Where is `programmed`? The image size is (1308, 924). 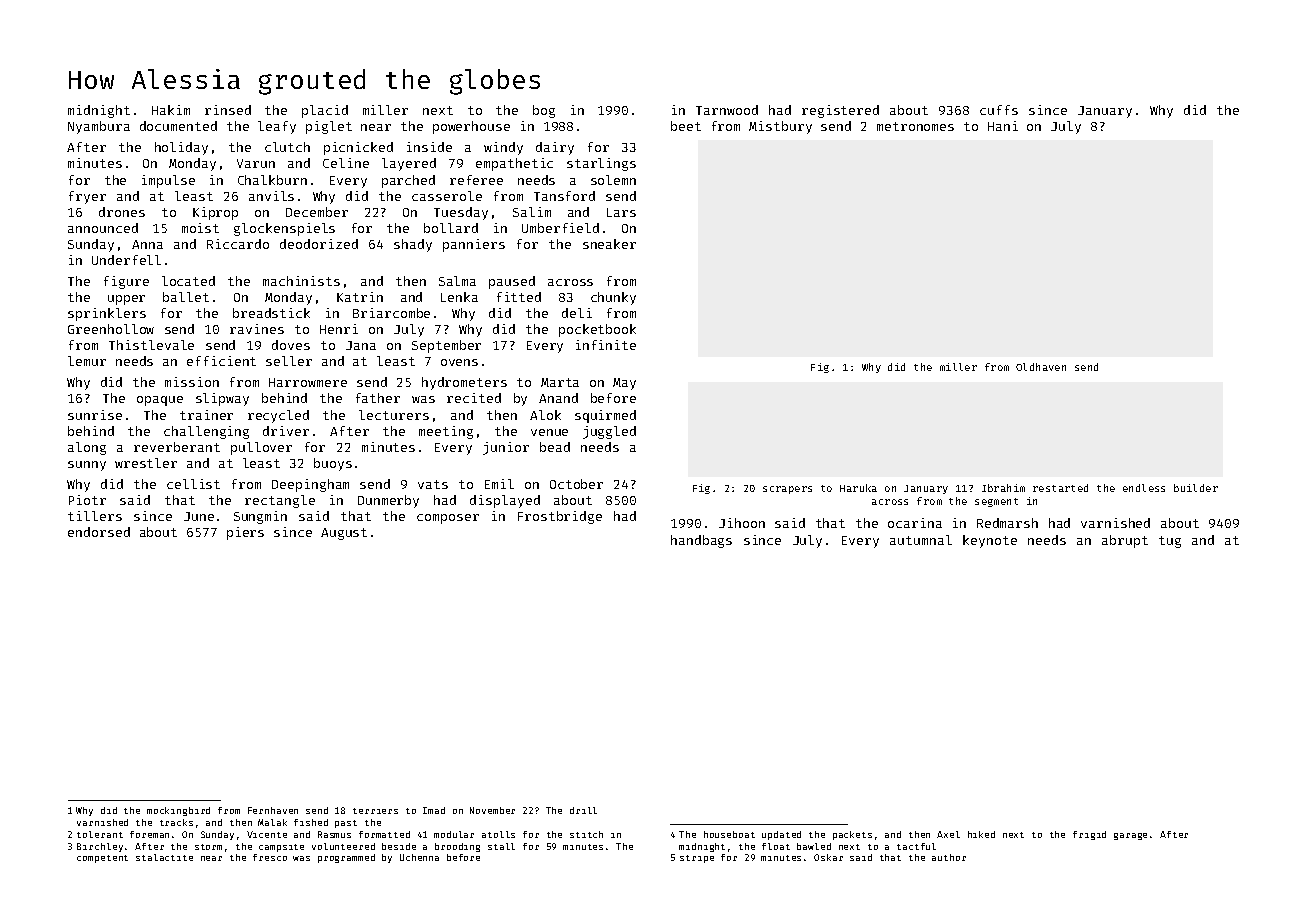
programmed is located at coordinates (346, 858).
